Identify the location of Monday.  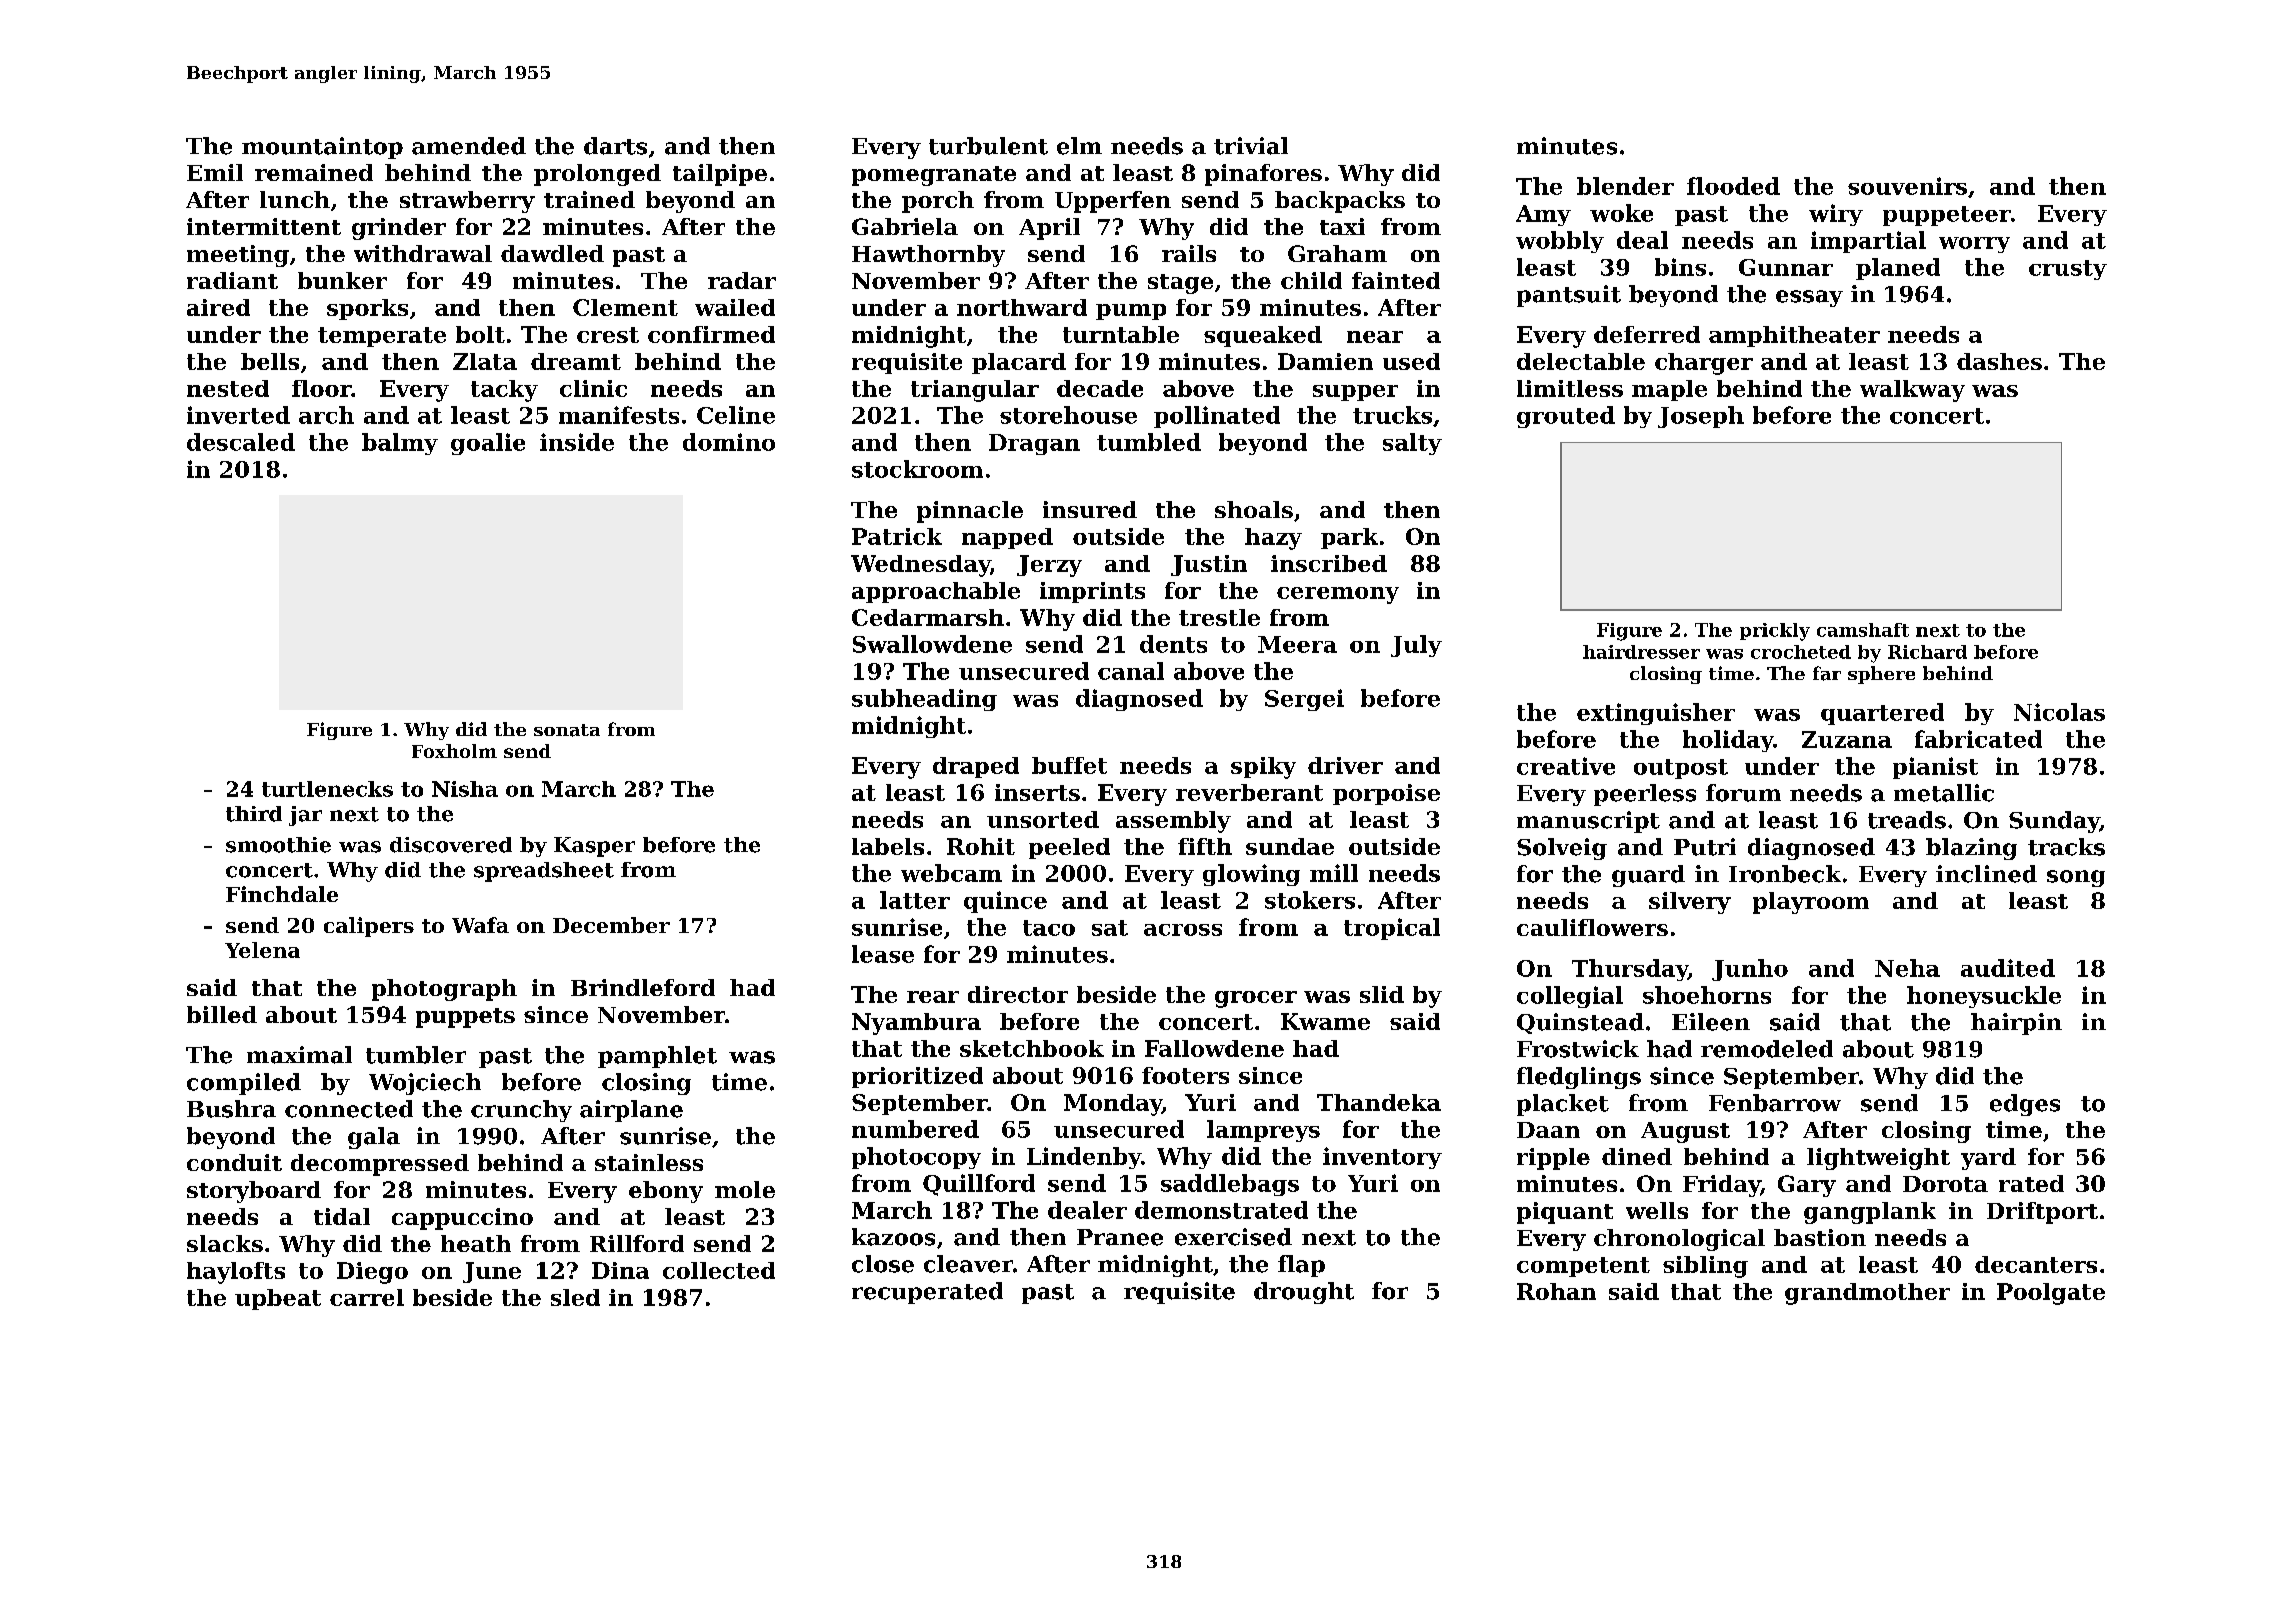
(1113, 1105).
